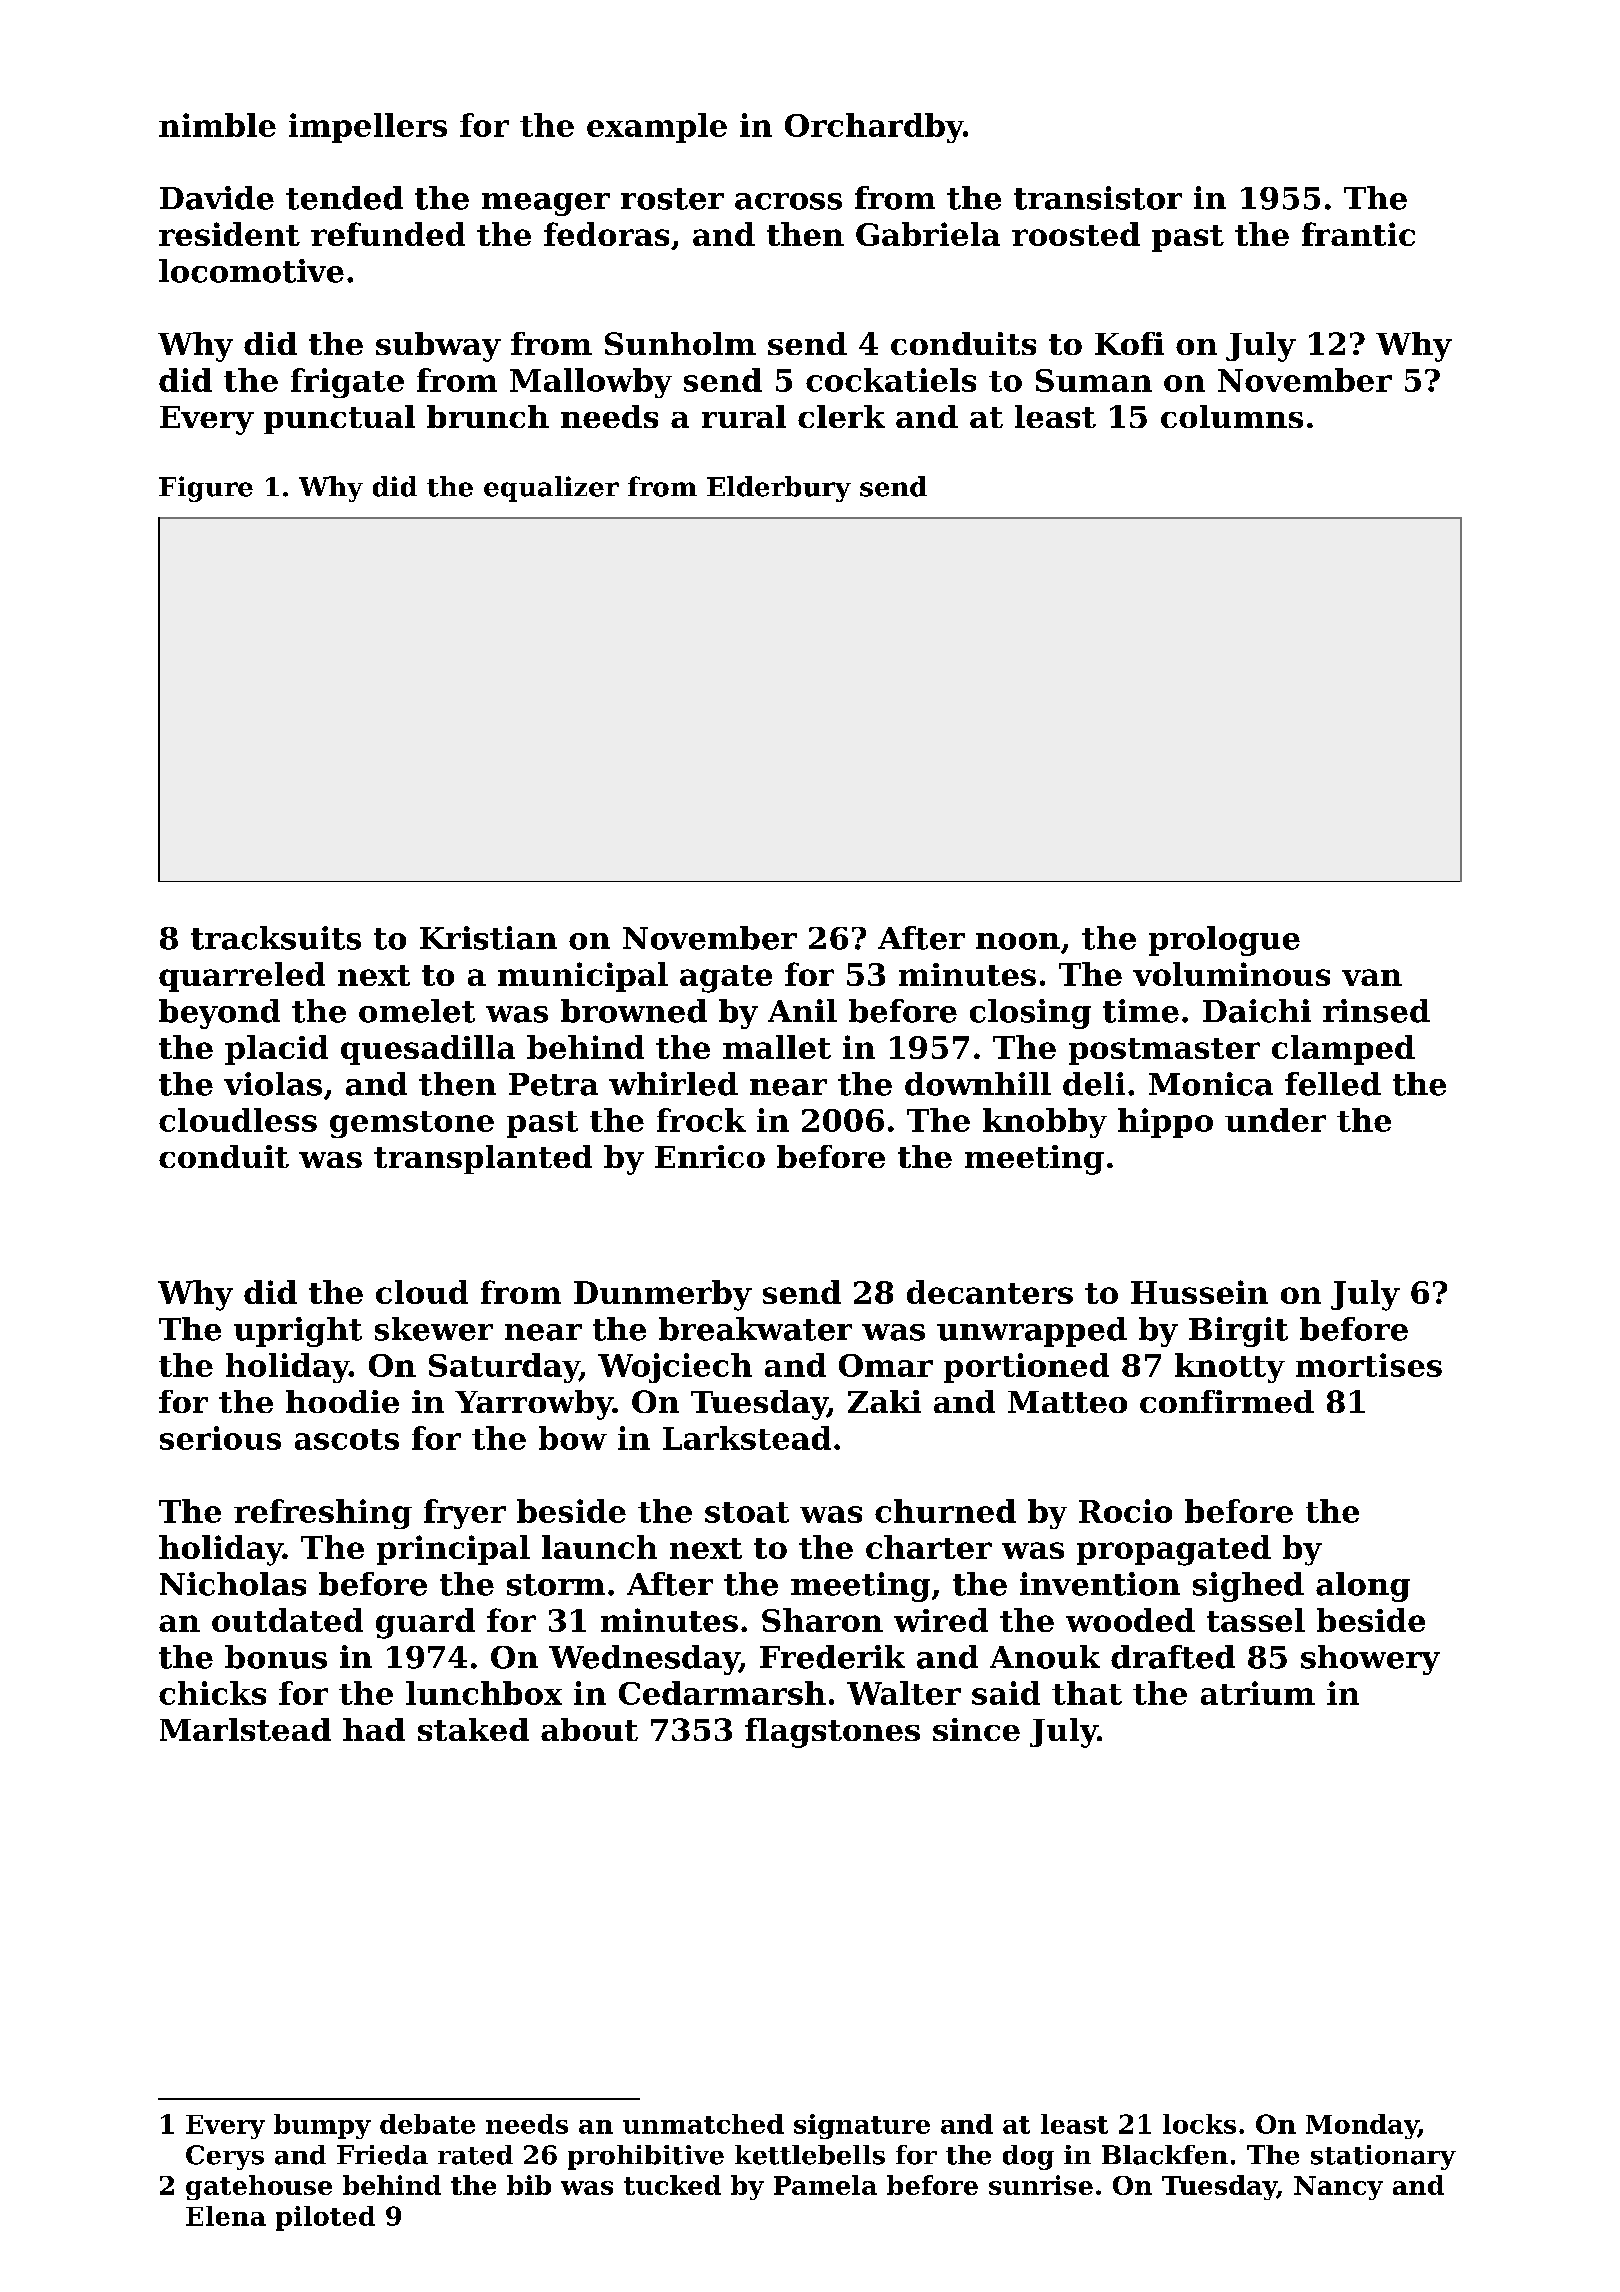 The image size is (1620, 2292). I want to click on refreshing, so click(323, 1514).
